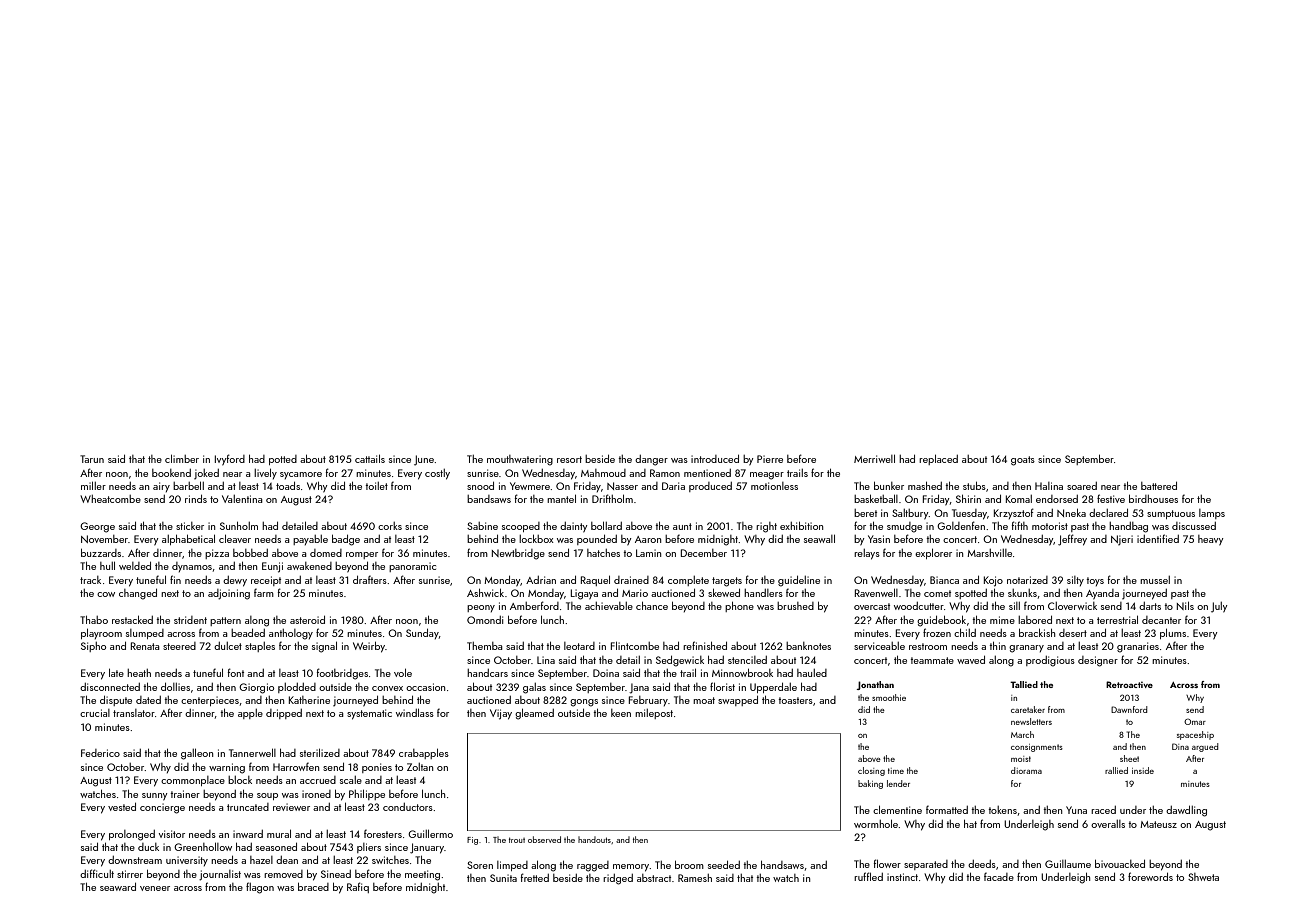 This screenshot has height=924, width=1308. I want to click on replaced, so click(938, 459).
